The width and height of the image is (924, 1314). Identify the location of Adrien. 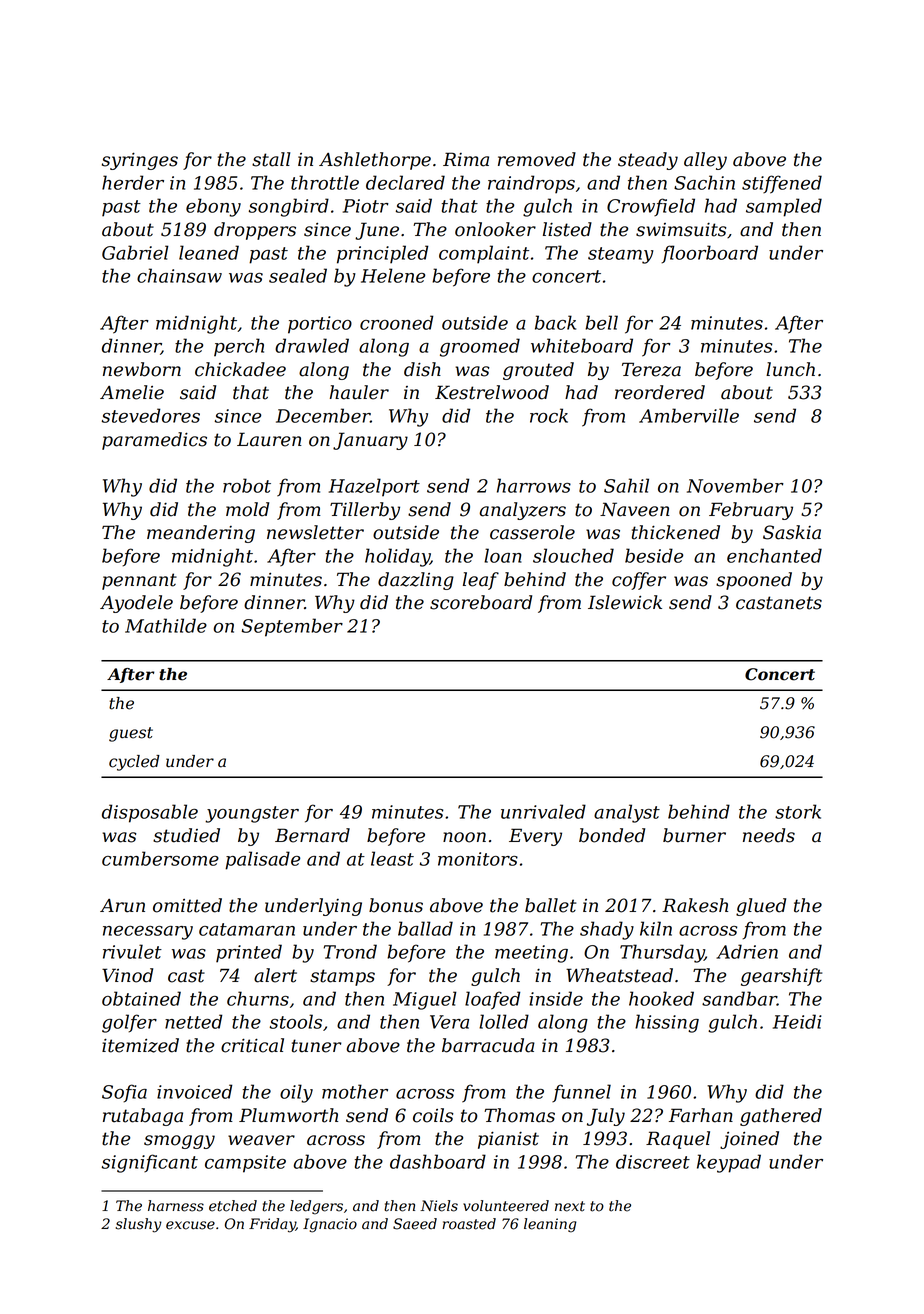
(747, 951).
